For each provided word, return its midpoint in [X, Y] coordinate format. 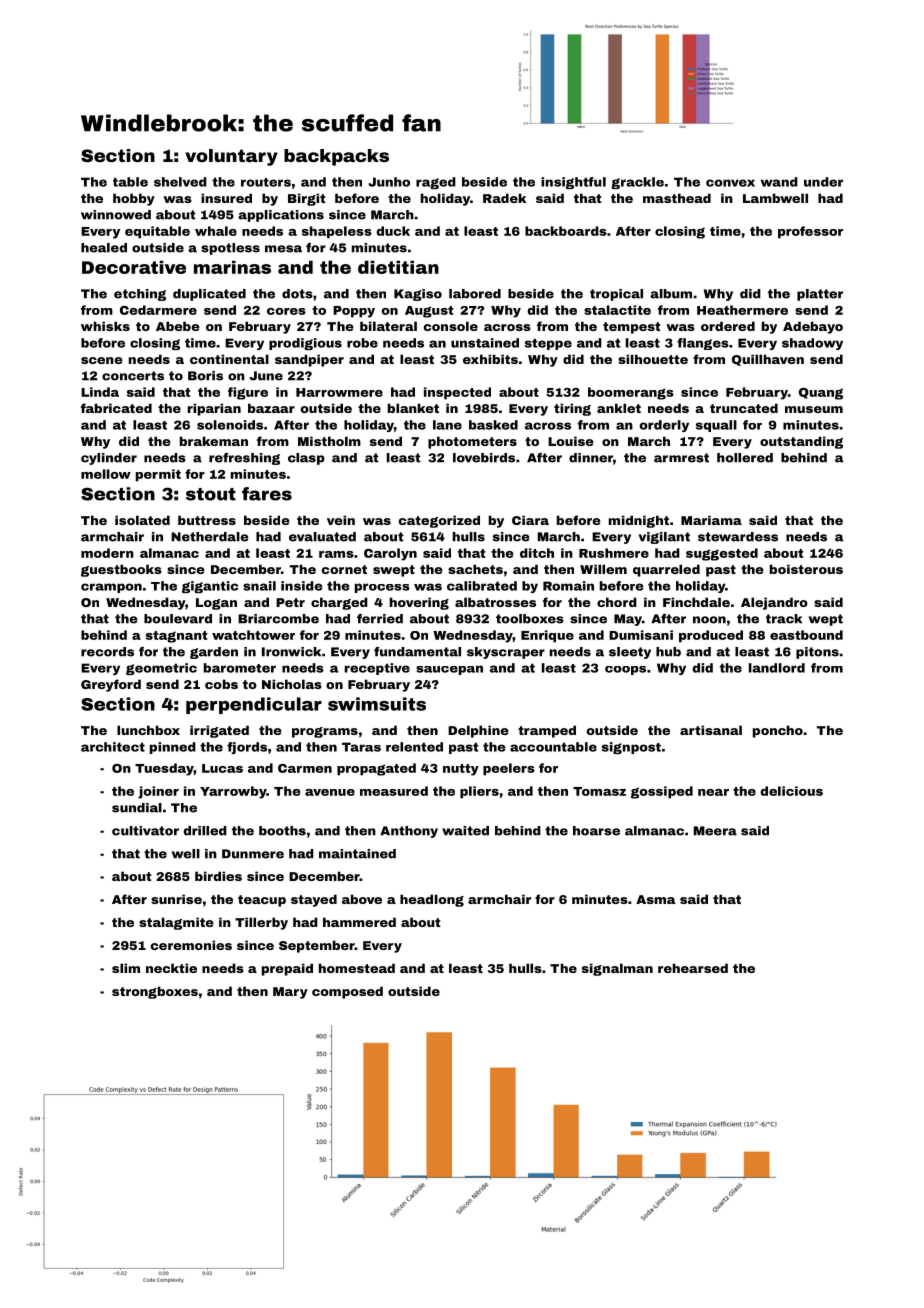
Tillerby [261, 923]
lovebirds [484, 458]
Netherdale [210, 537]
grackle [637, 183]
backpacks [336, 157]
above [362, 899]
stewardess [738, 537]
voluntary [231, 157]
